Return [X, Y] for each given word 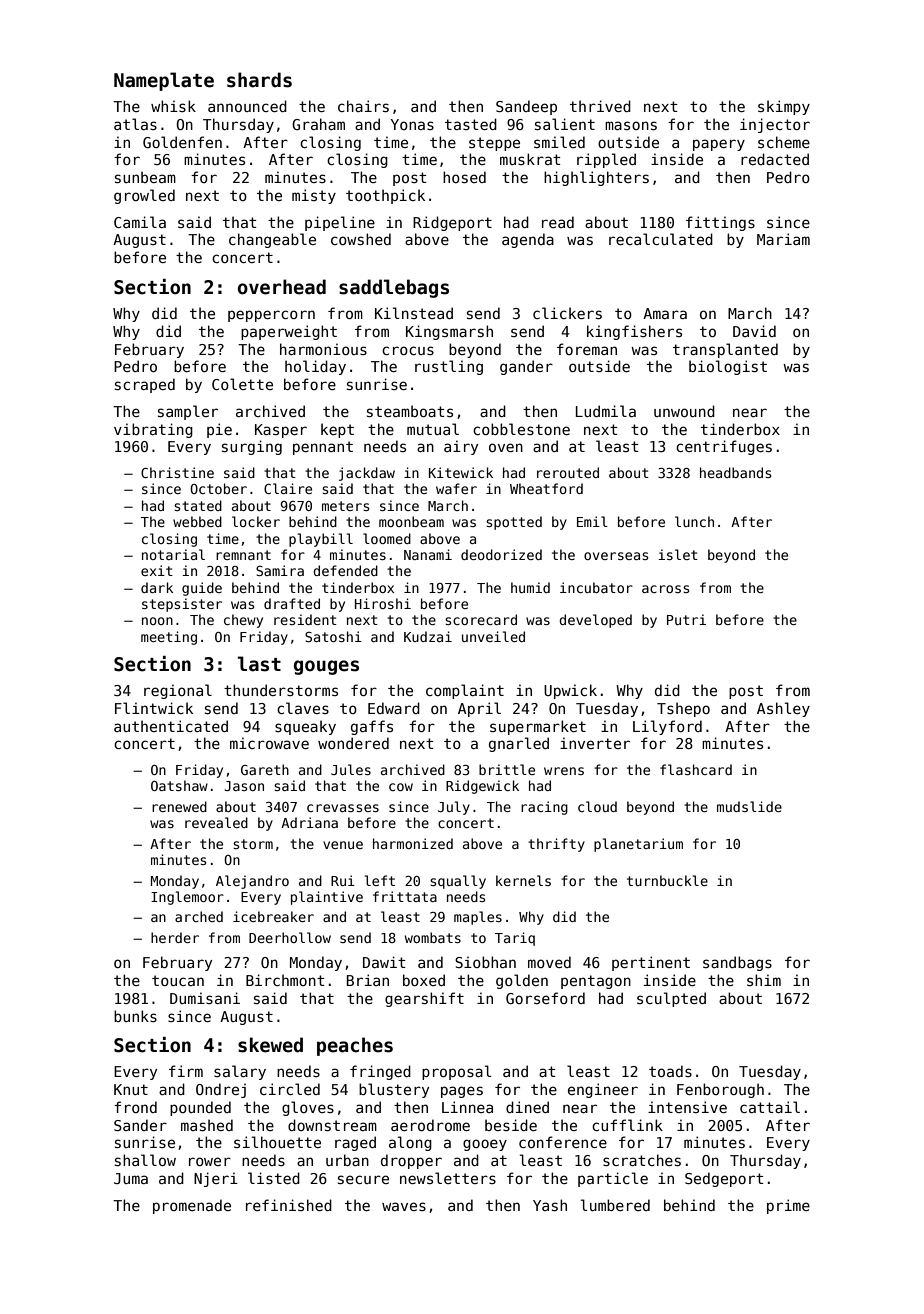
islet [678, 554]
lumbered [615, 1205]
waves [404, 1206]
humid [530, 587]
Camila [140, 222]
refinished [289, 1205]
